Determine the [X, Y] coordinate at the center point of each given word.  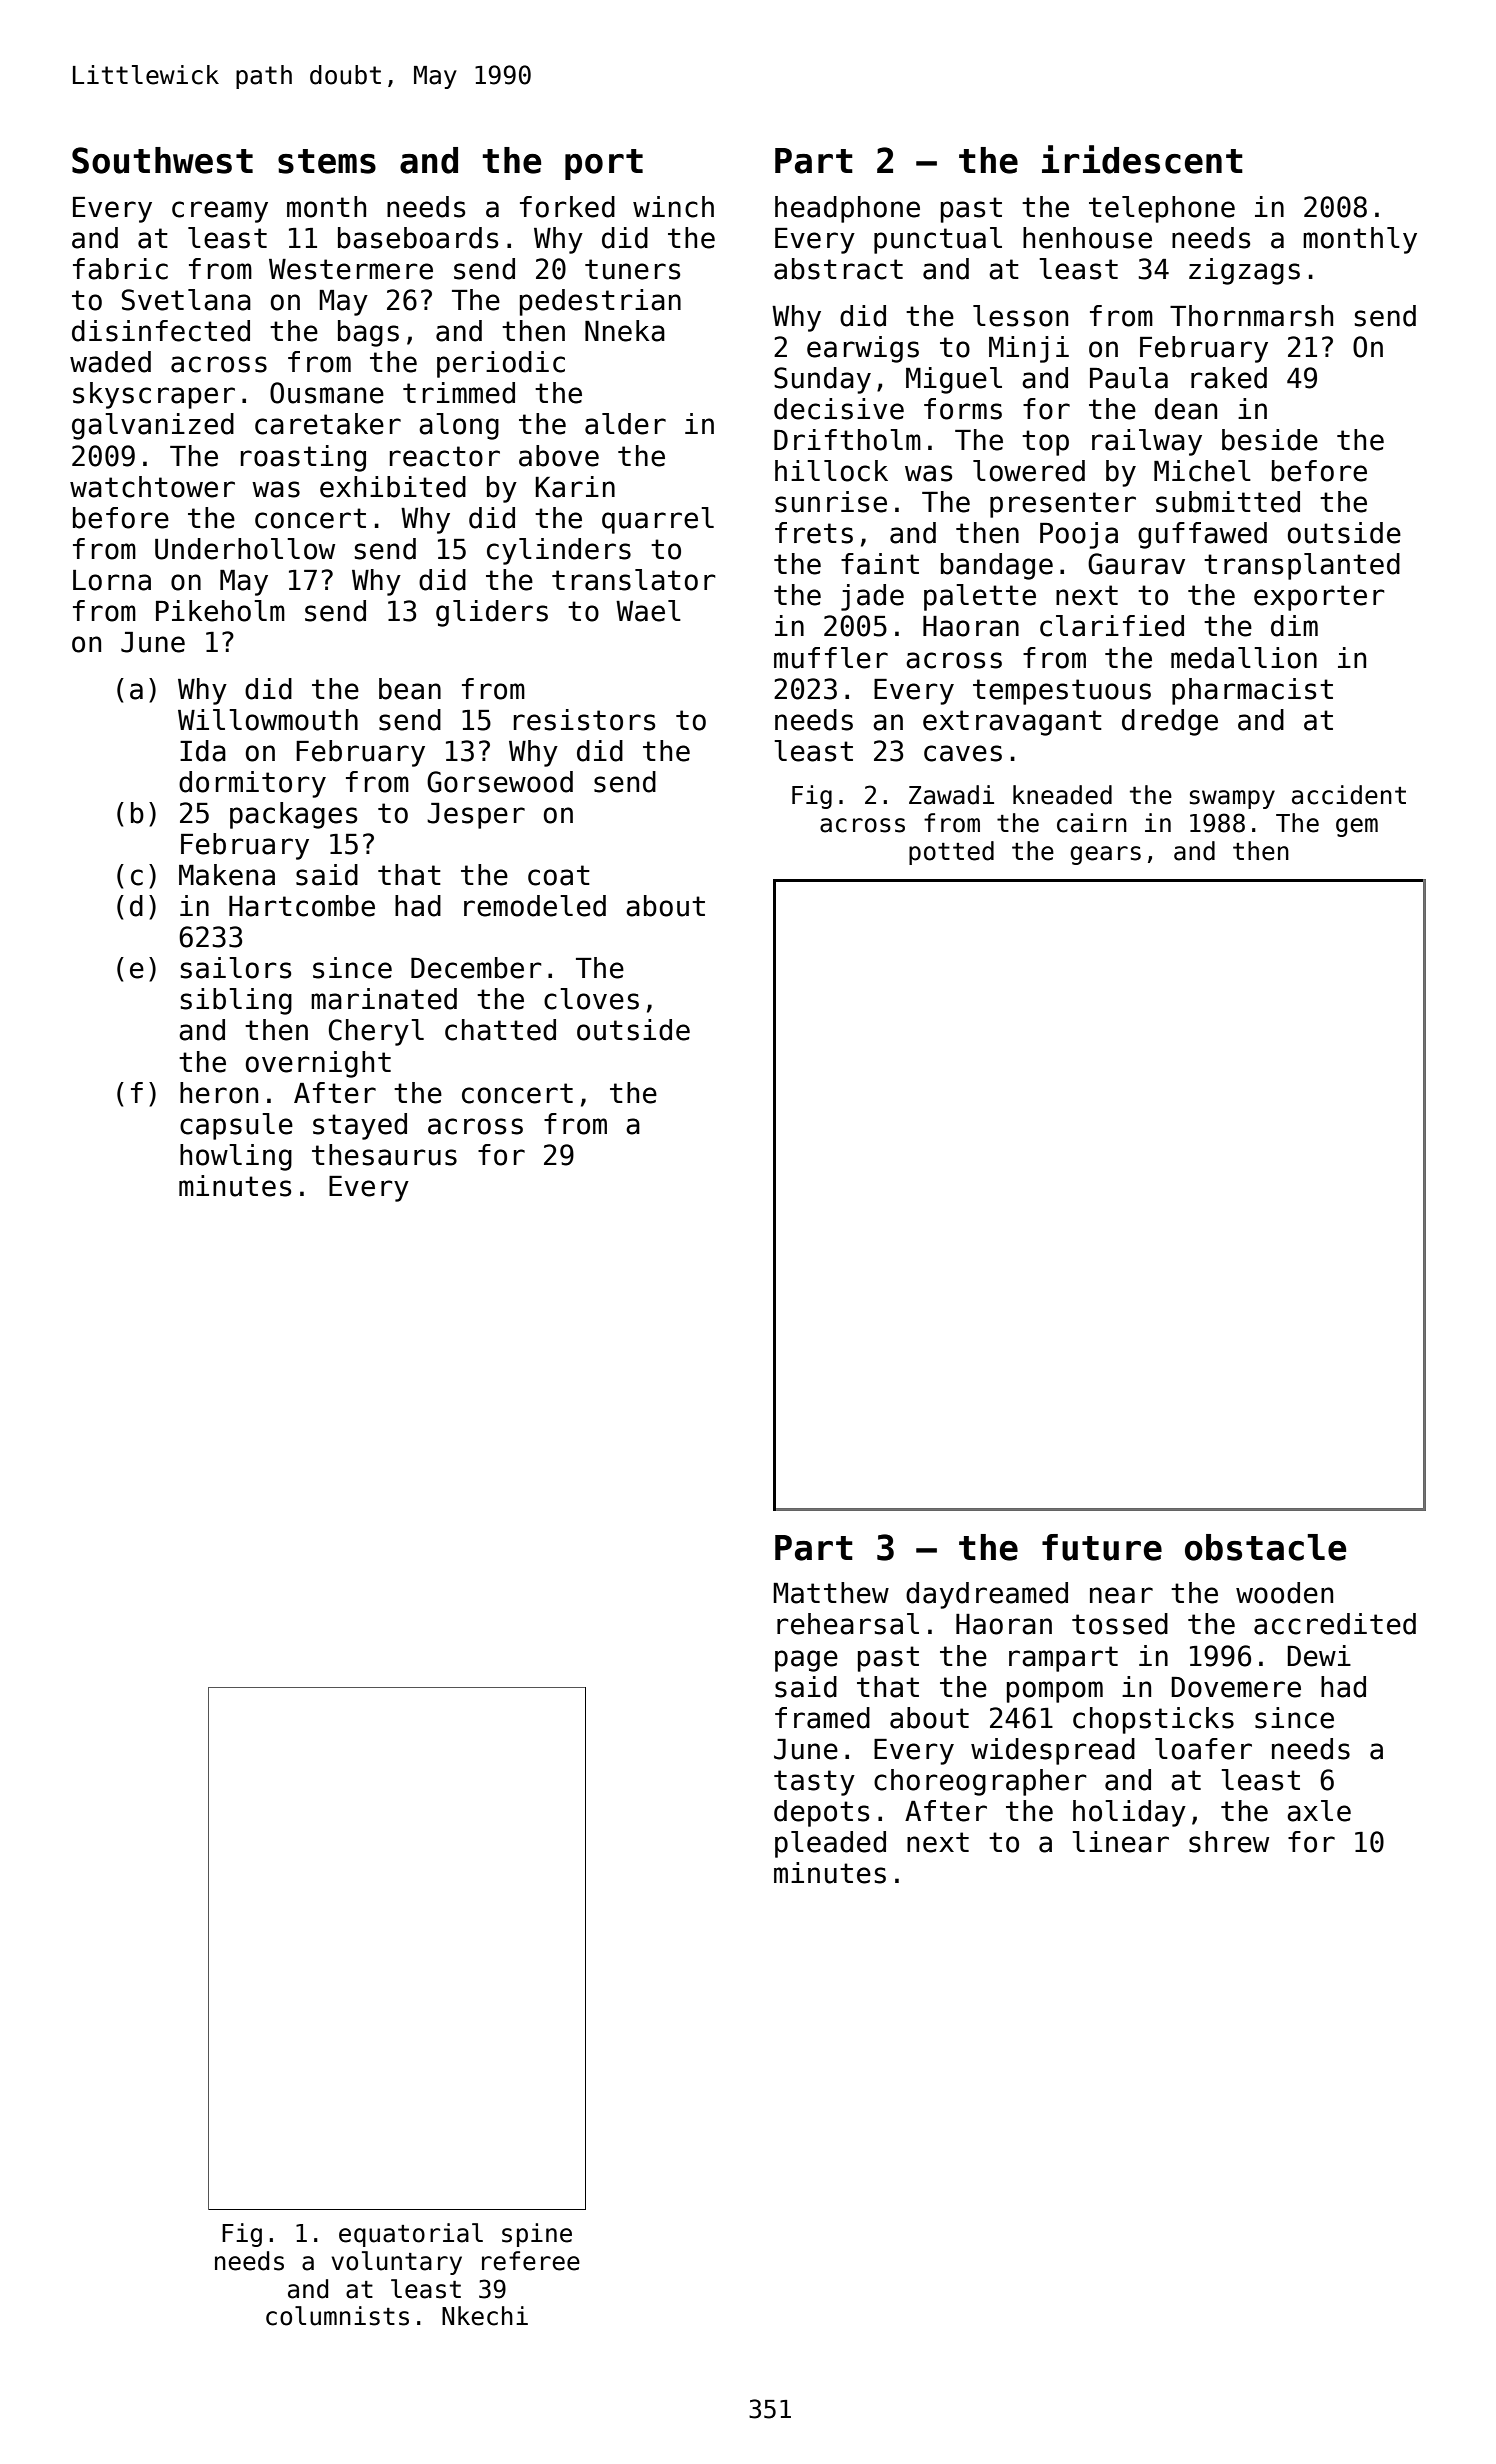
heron [219, 1093]
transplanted [1302, 566]
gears [1105, 855]
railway [1147, 442]
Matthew [831, 1593]
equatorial [411, 2235]
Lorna [112, 580]
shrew [1229, 1842]
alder [625, 424]
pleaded [830, 1844]
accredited [1335, 1624]
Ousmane [327, 393]
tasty [814, 1783]
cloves [591, 999]
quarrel [658, 520]
